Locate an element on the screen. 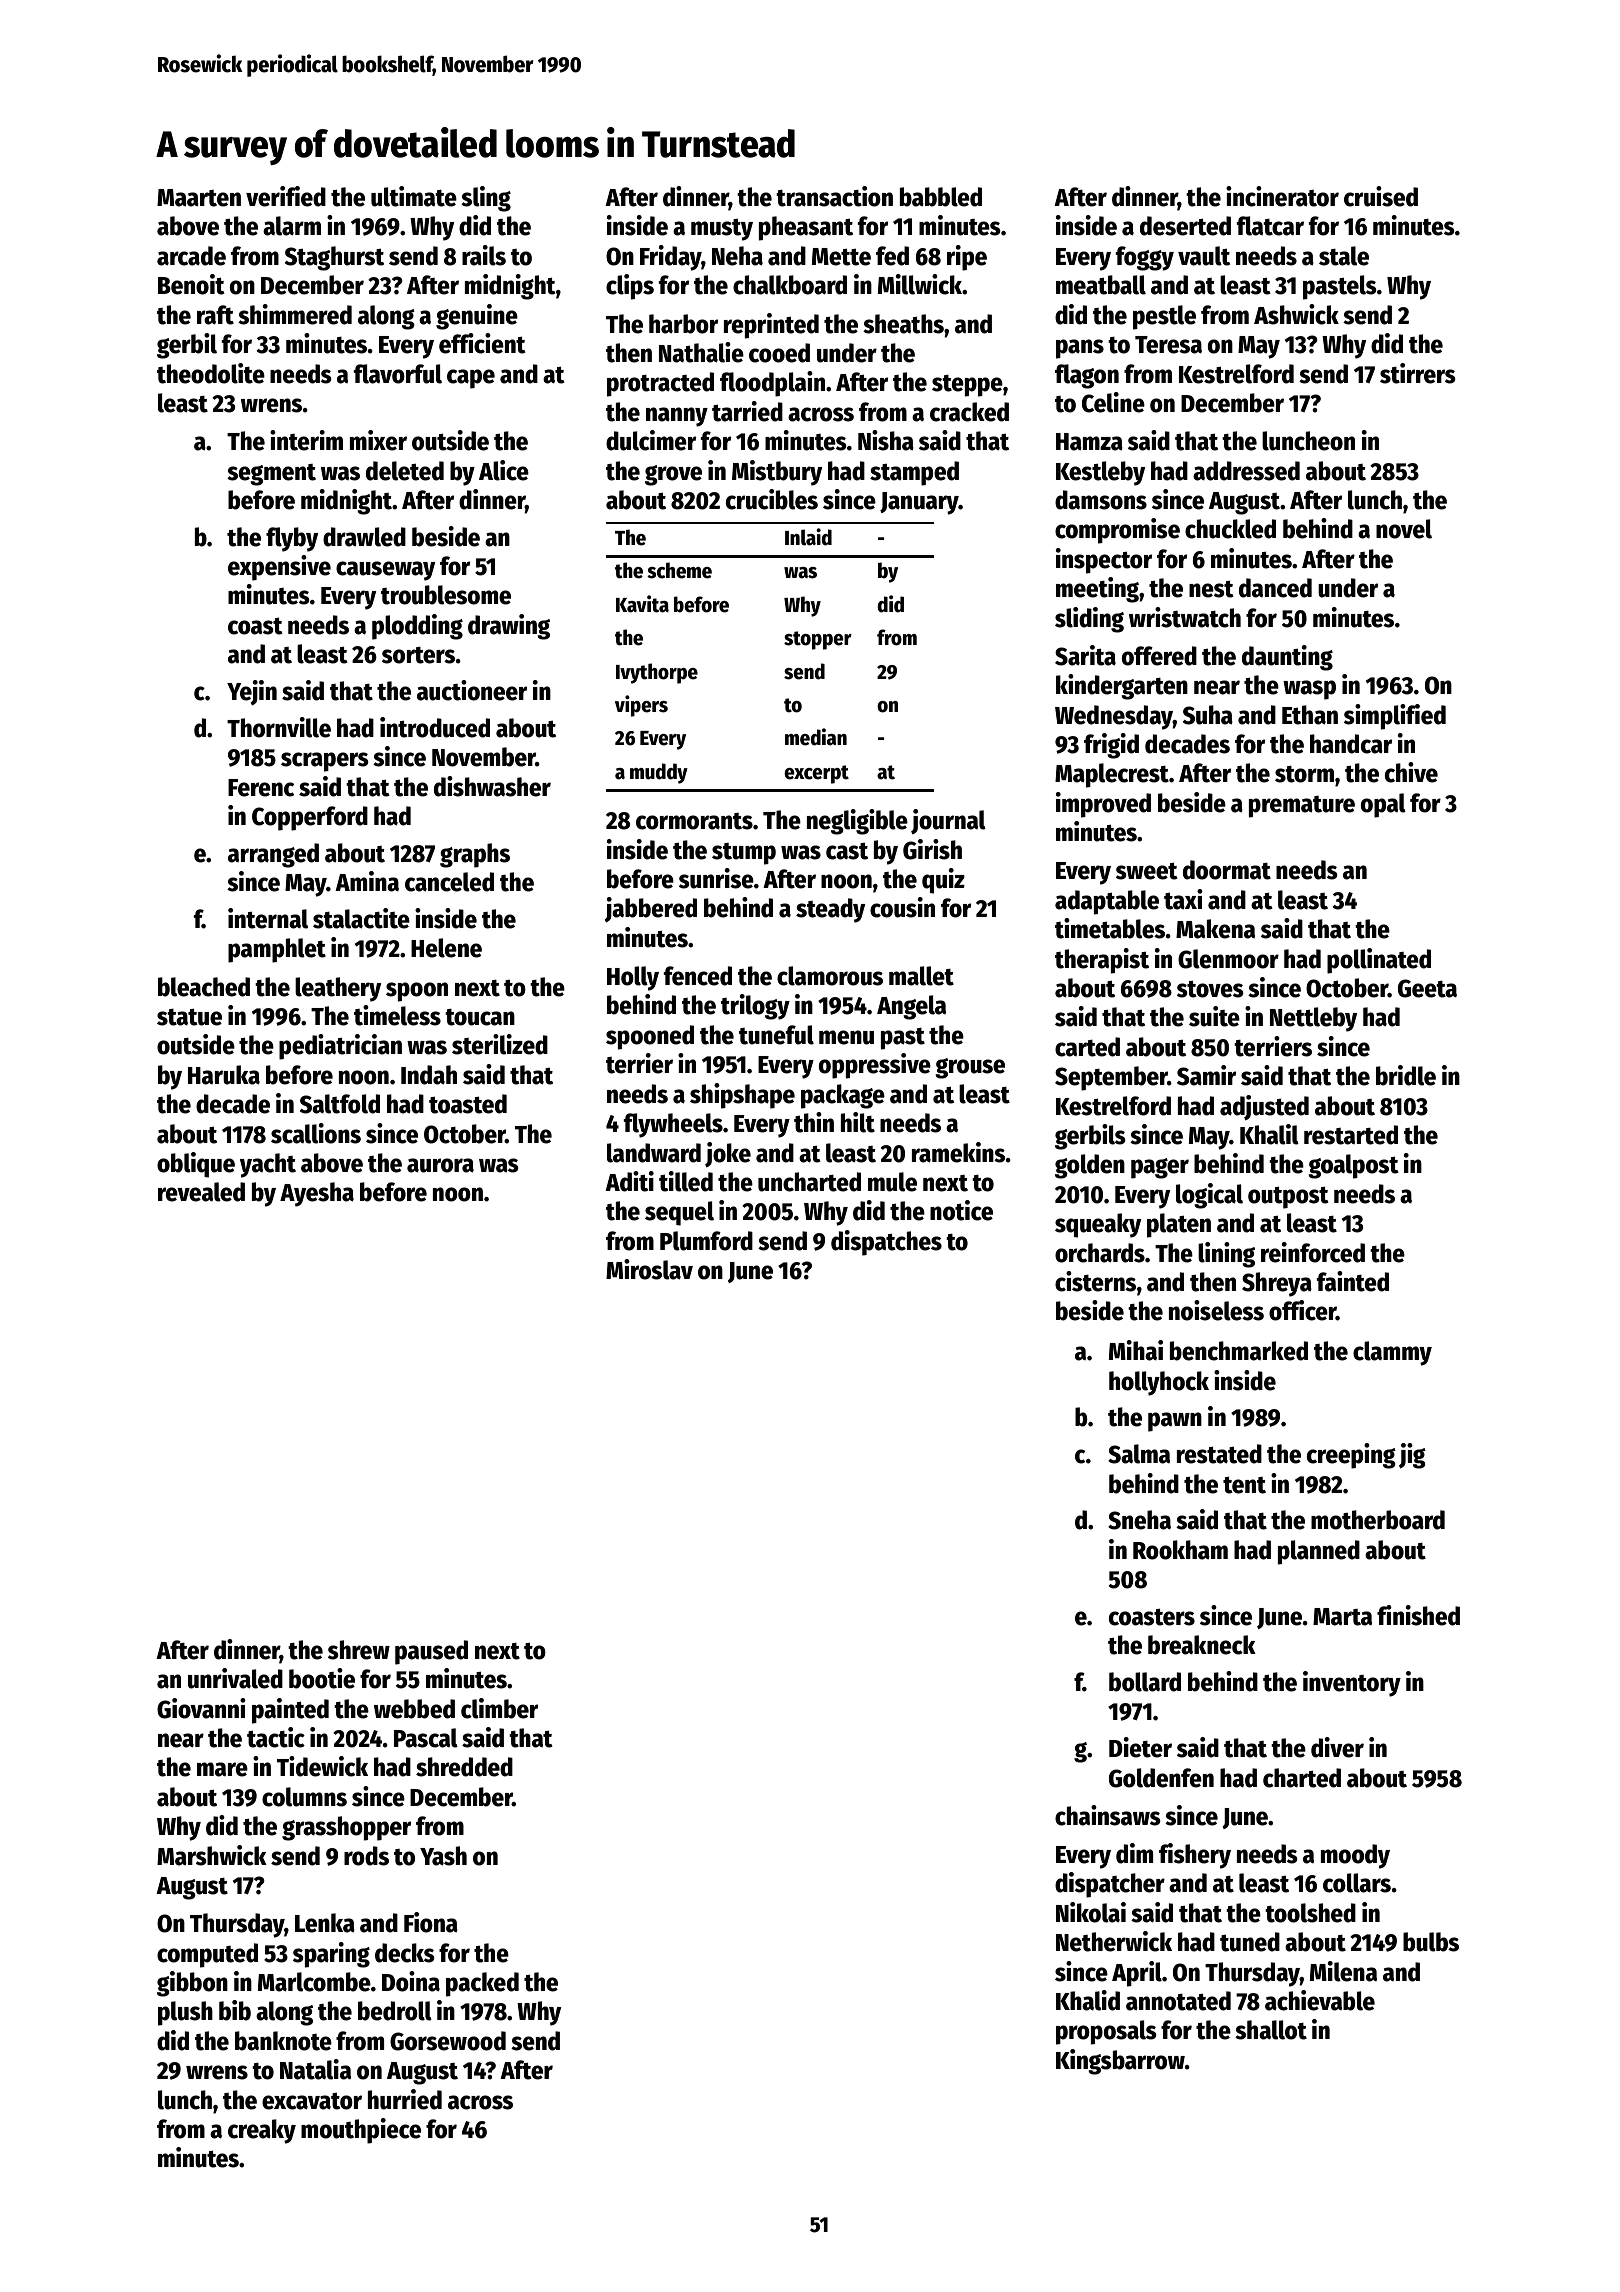 The height and width of the screenshot is (2292, 1620). Mette is located at coordinates (841, 257).
